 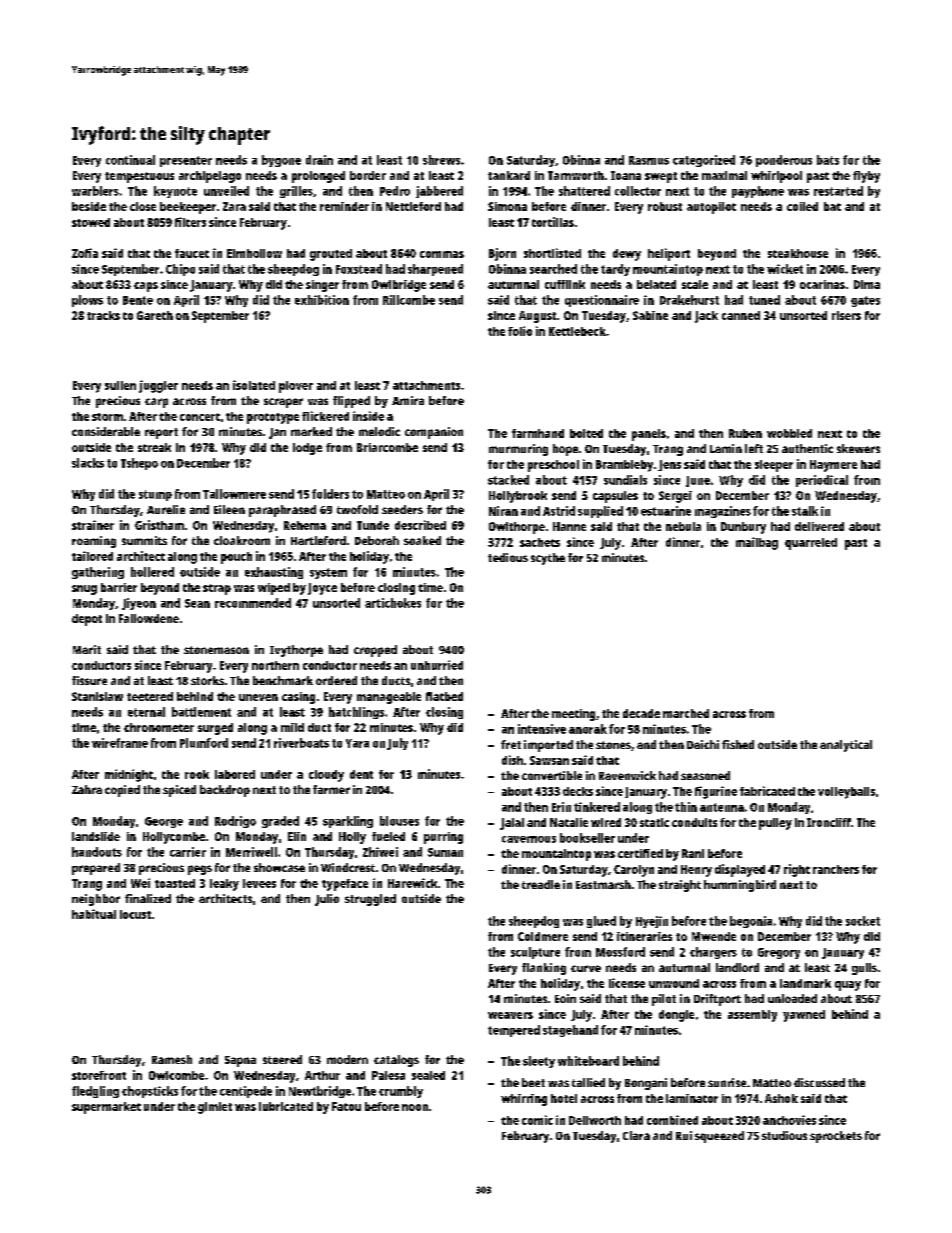 What do you see at coordinates (548, 559) in the image?
I see `scythe` at bounding box center [548, 559].
